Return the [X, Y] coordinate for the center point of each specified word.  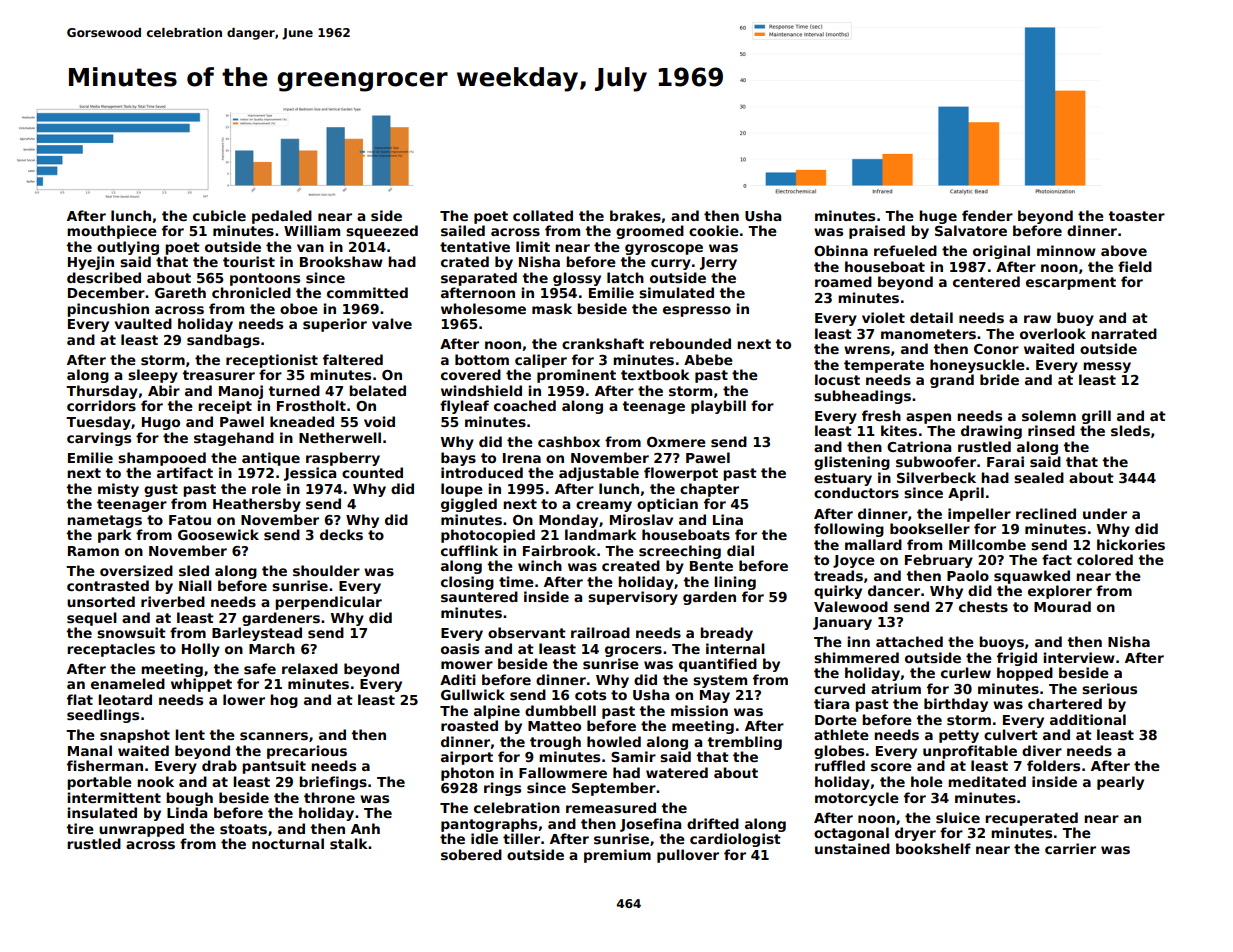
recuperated [1031, 819]
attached [909, 641]
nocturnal [288, 843]
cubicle [219, 215]
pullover [688, 856]
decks [341, 534]
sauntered [479, 596]
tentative [475, 246]
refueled [905, 250]
